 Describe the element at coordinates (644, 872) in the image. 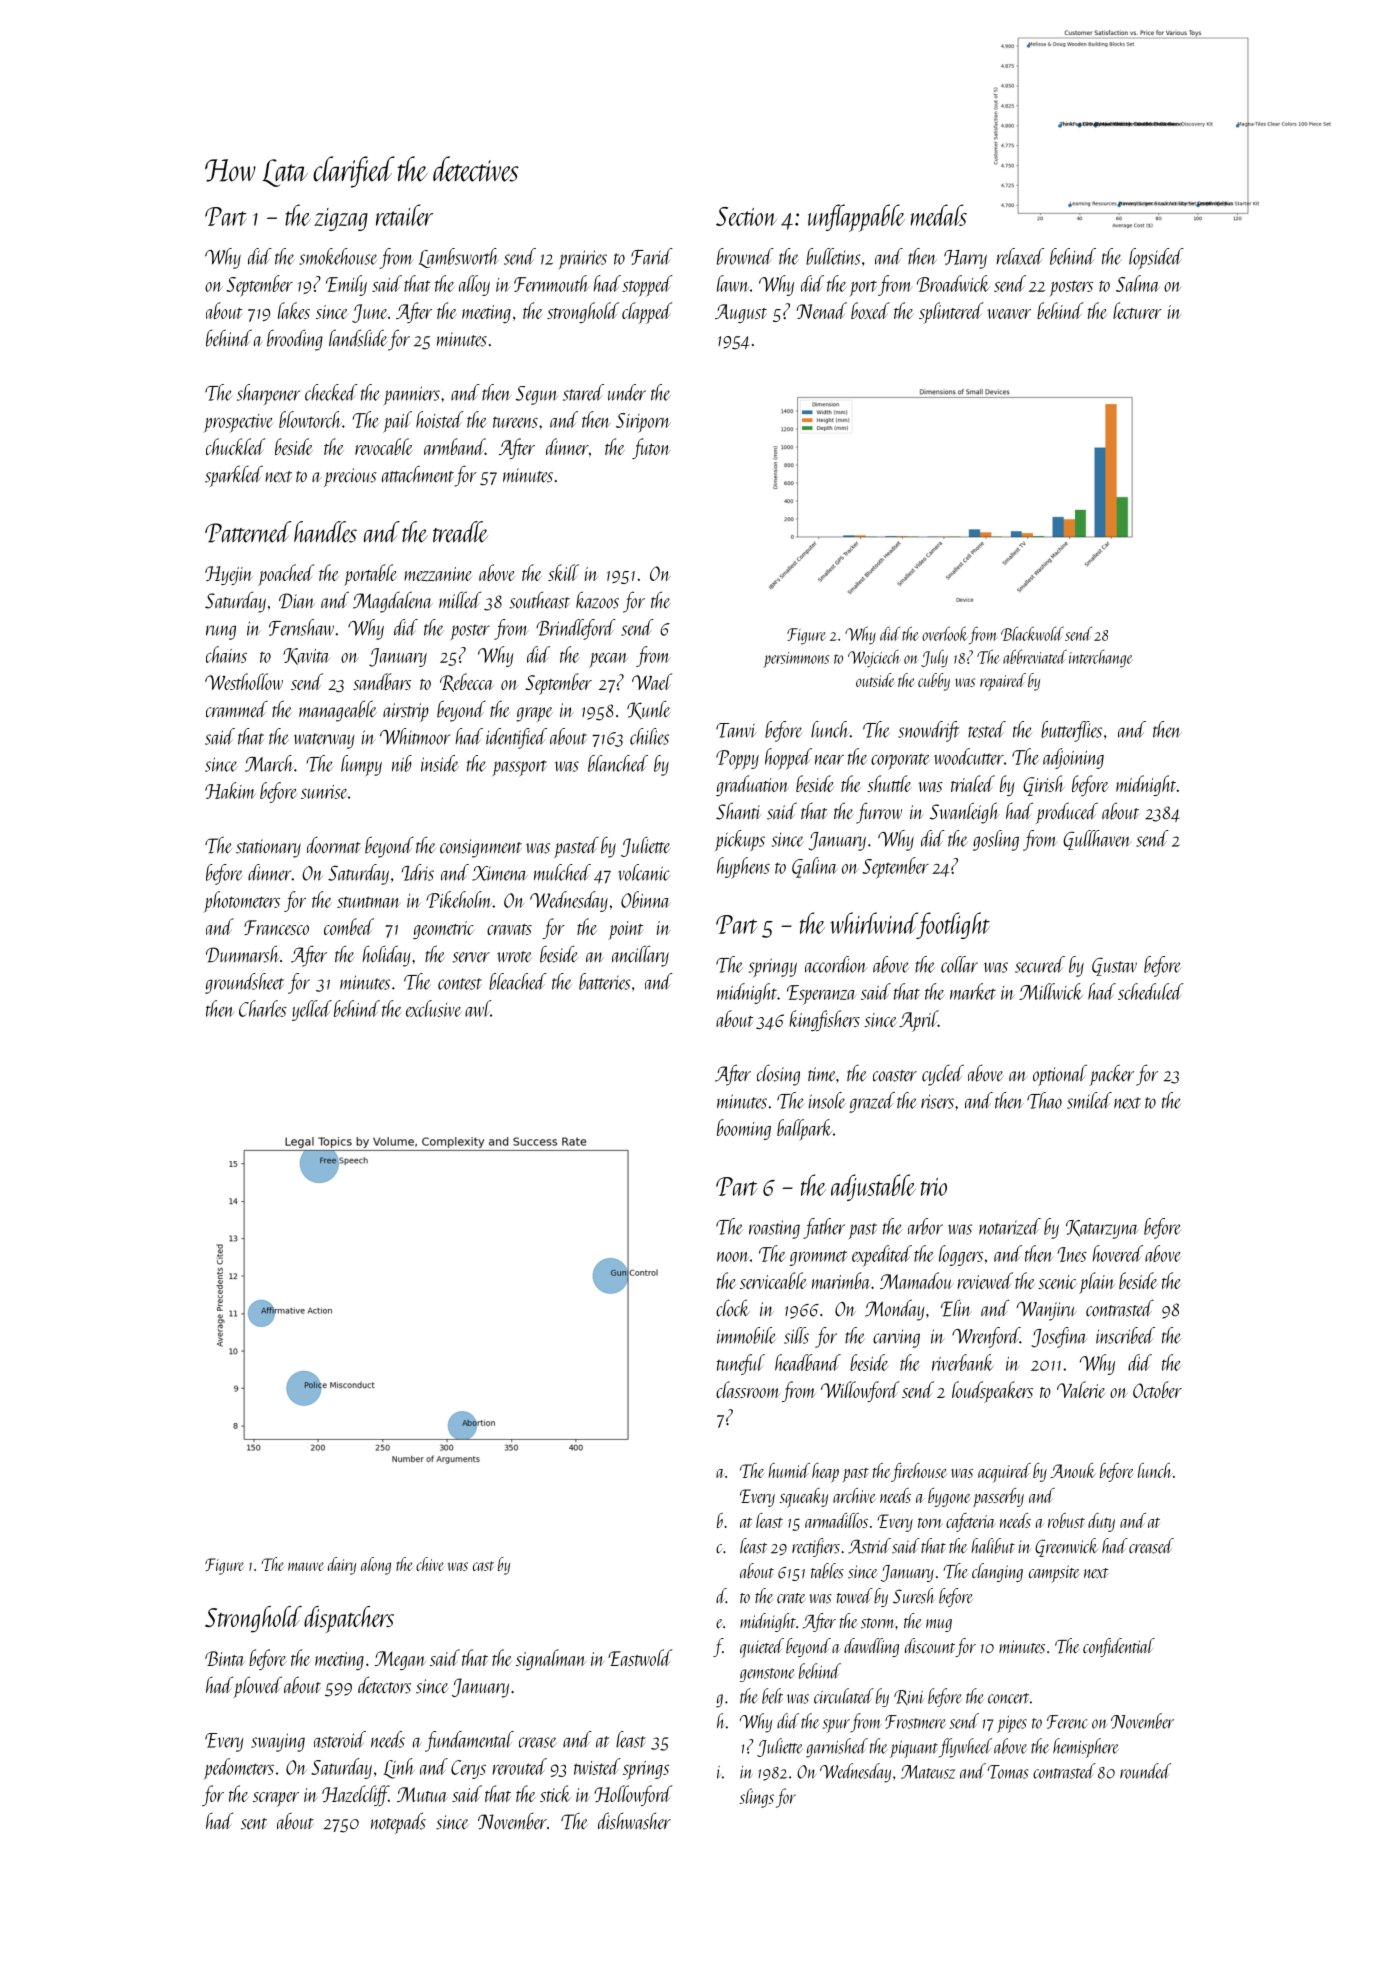

I see `volcanic` at that location.
